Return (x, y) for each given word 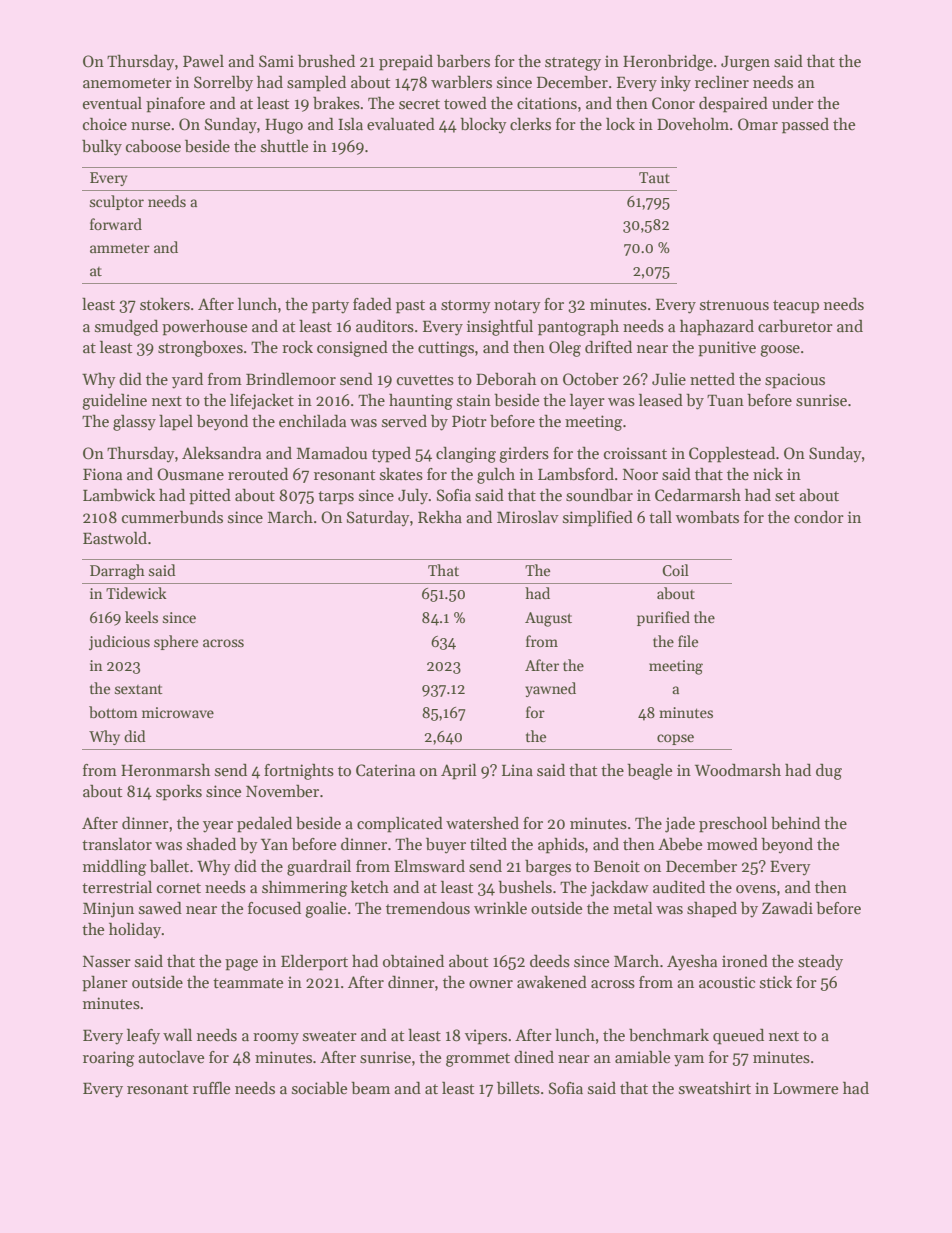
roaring (108, 1059)
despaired (733, 104)
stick (776, 981)
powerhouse (205, 327)
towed (465, 102)
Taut (654, 177)
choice (105, 124)
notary (517, 307)
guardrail (319, 867)
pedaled (264, 824)
